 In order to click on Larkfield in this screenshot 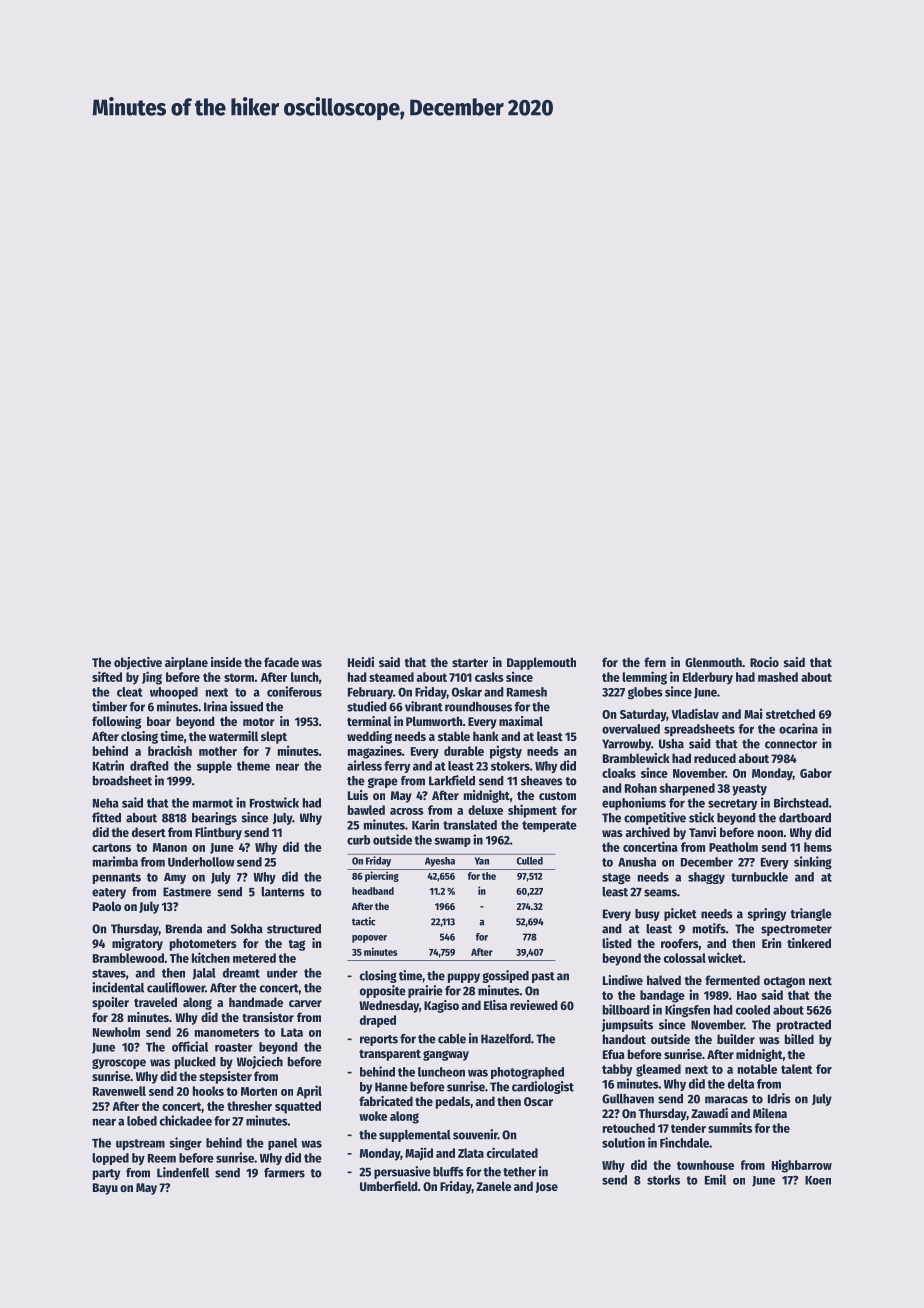, I will do `click(452, 780)`.
